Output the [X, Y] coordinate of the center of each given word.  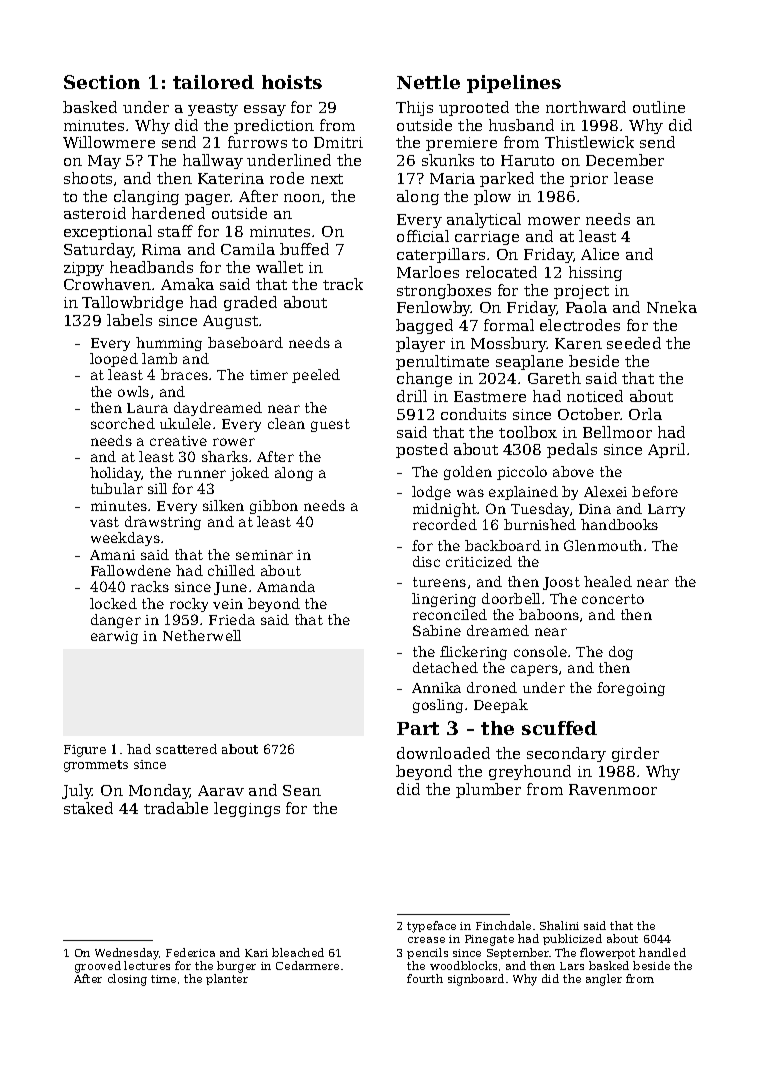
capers [534, 670]
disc [426, 561]
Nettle [428, 82]
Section [102, 82]
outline [659, 107]
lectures [147, 965]
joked [249, 474]
